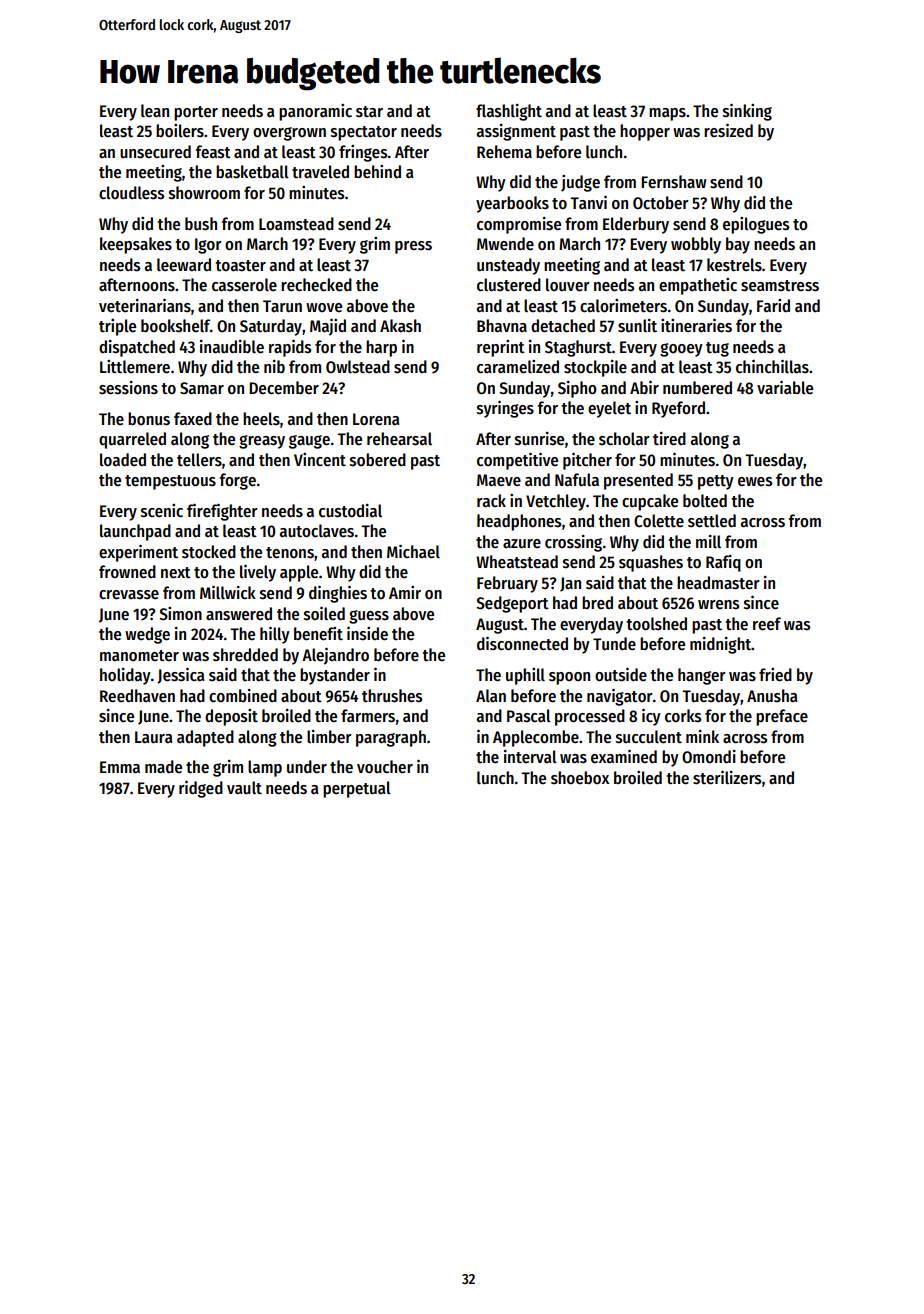 The width and height of the screenshot is (924, 1314). I want to click on ridged, so click(201, 789).
